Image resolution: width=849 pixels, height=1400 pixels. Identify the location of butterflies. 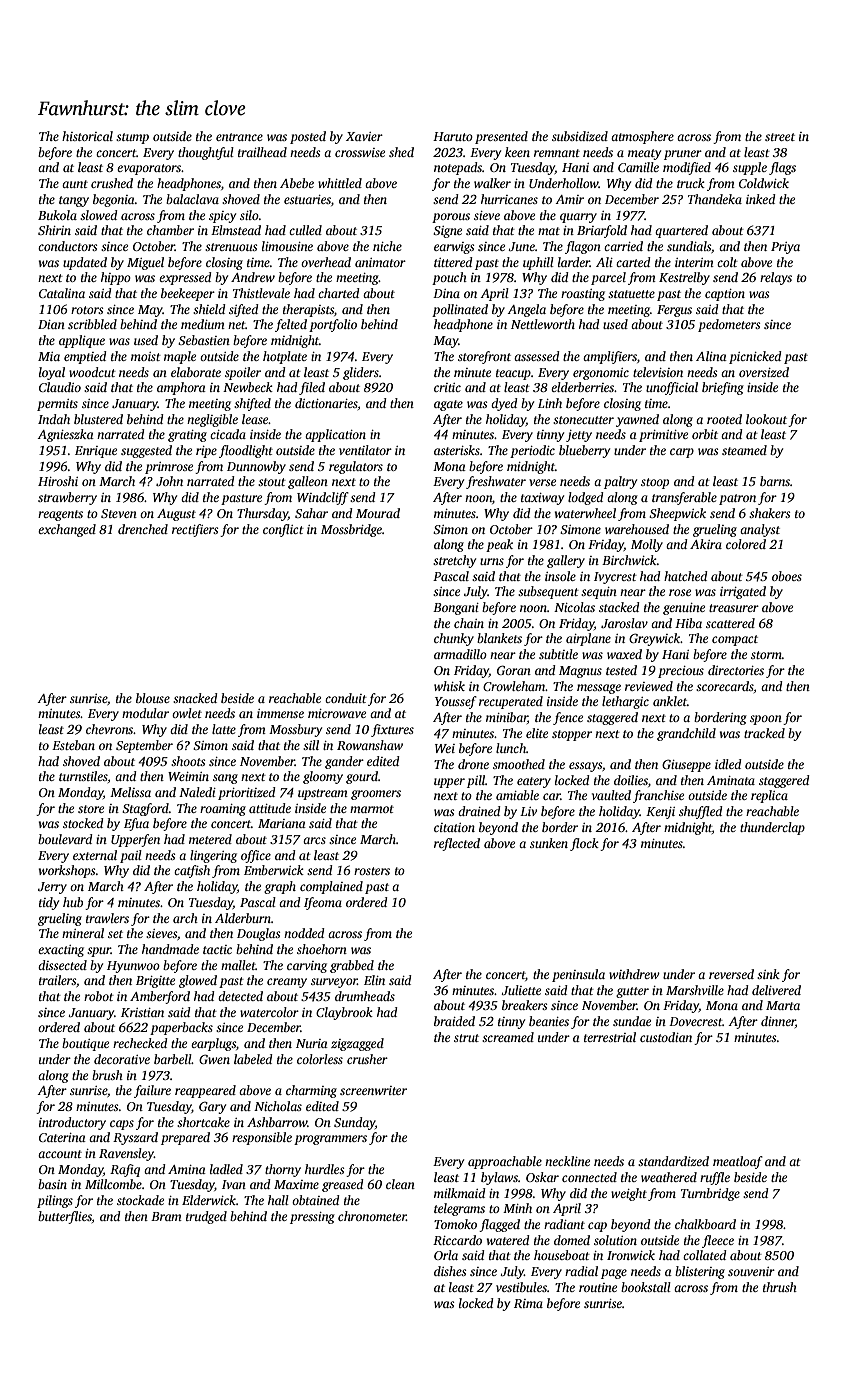
(65, 1217).
